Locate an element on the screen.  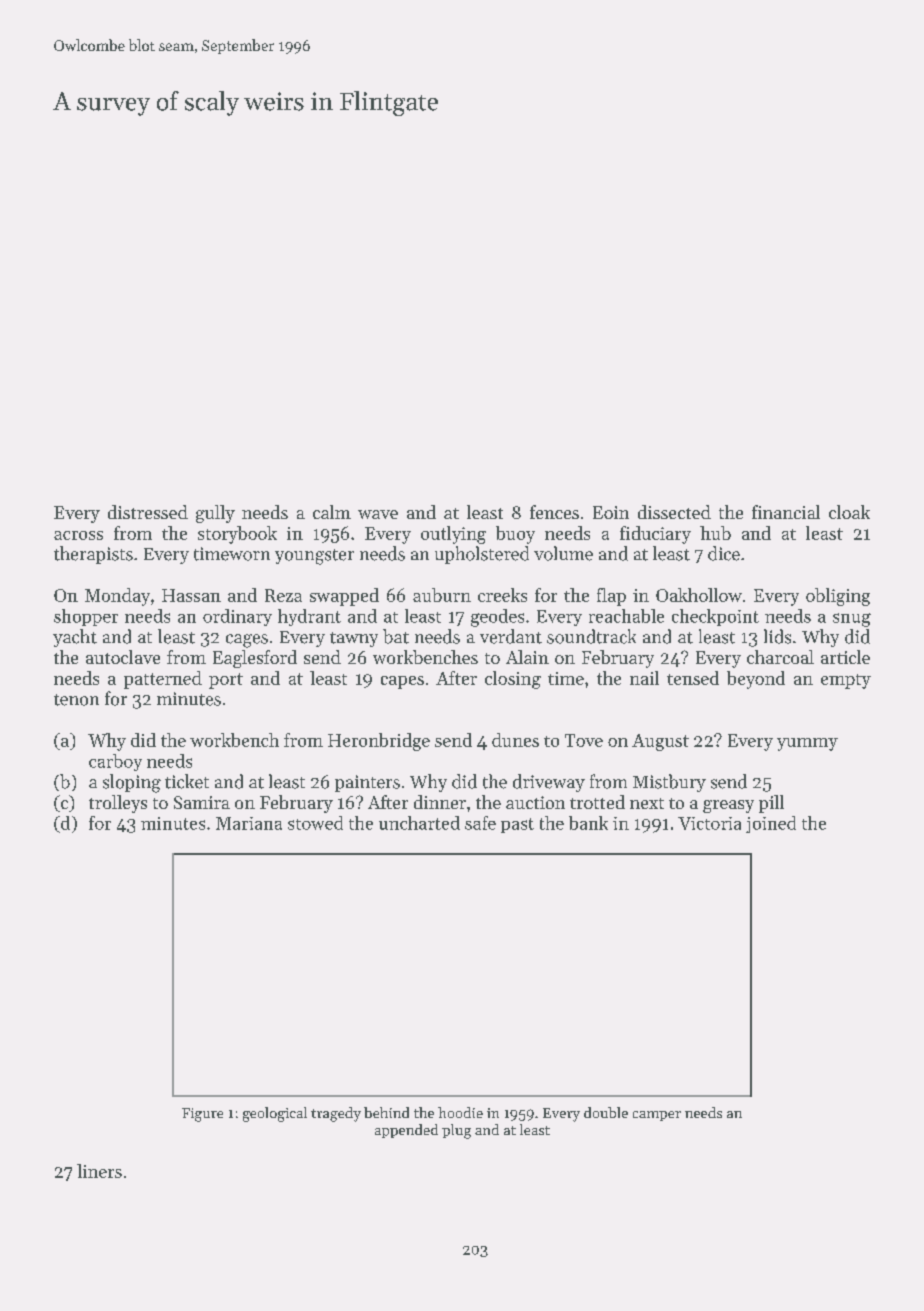
camper is located at coordinates (657, 1116).
